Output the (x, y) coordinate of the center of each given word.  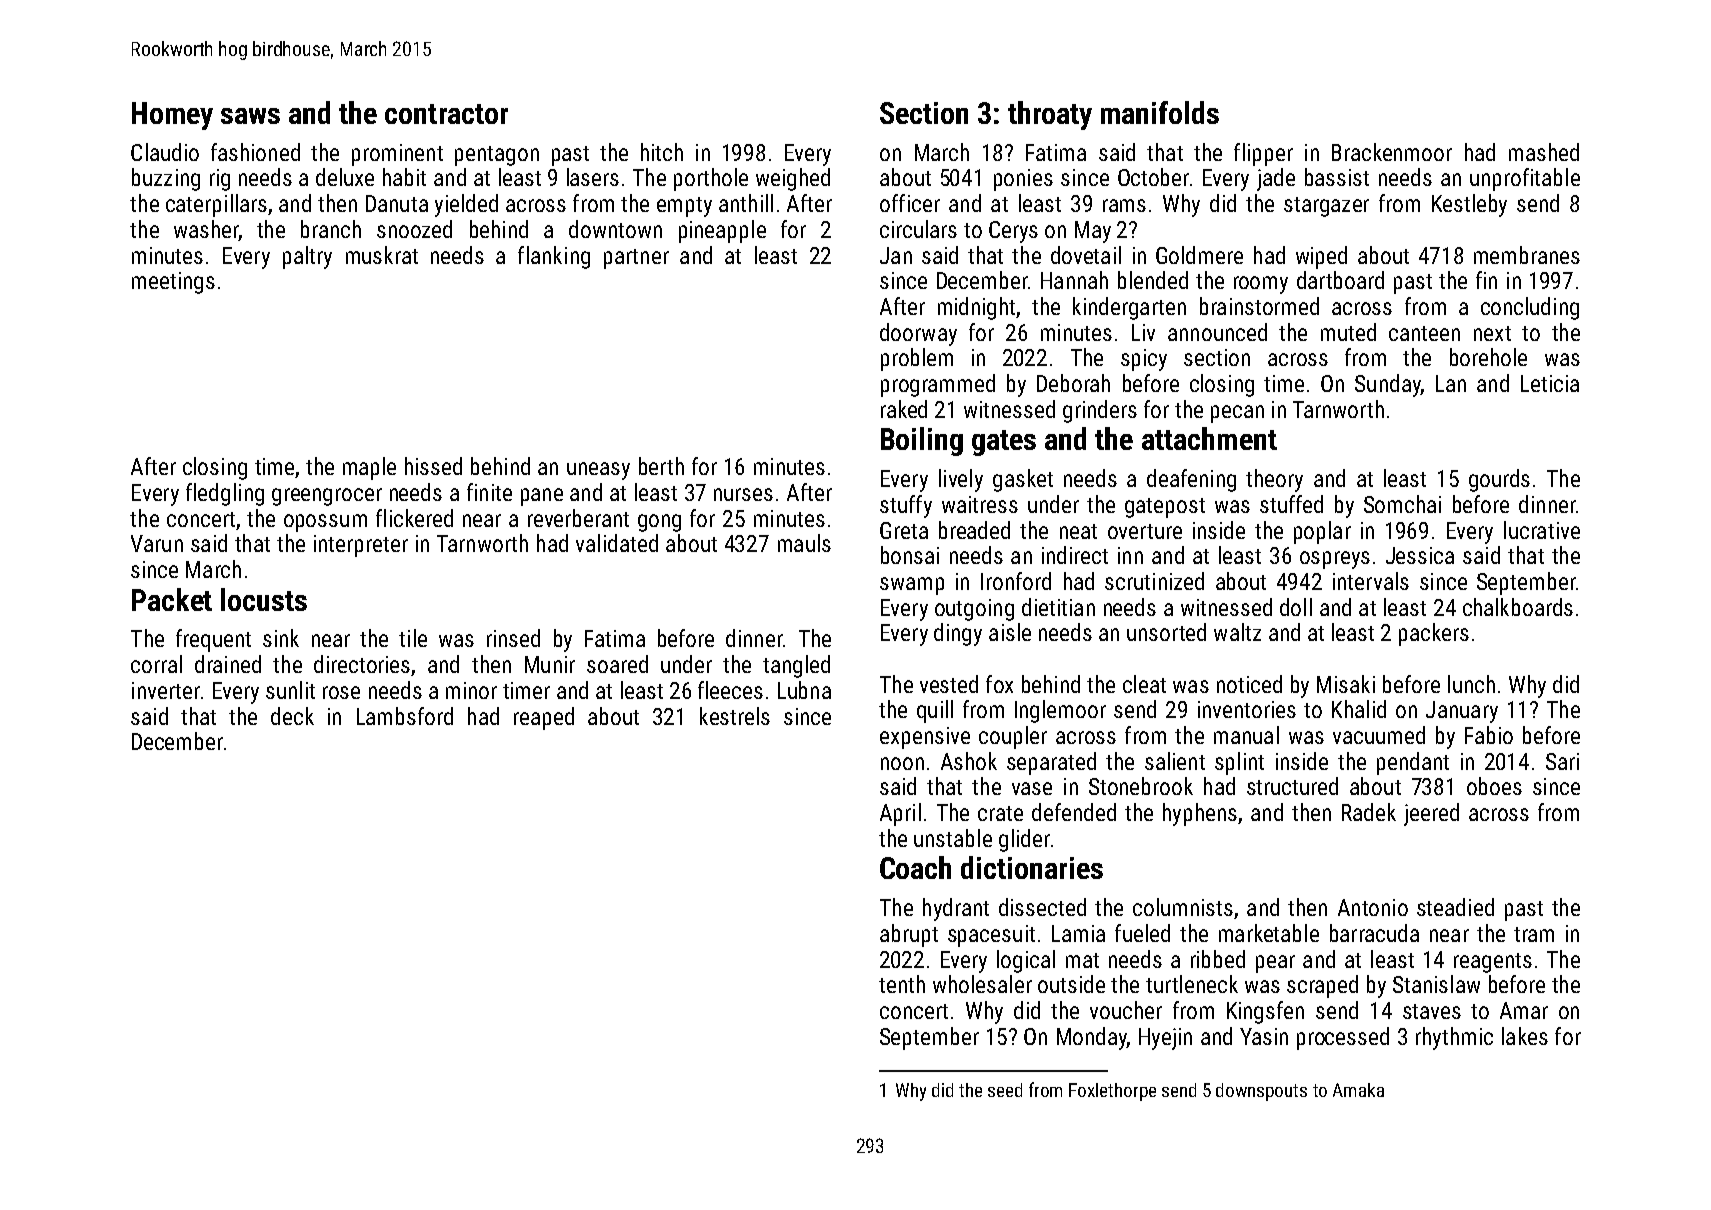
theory (1274, 480)
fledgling (225, 494)
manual (1246, 735)
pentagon (497, 156)
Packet (172, 599)
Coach (915, 867)
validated (617, 543)
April (900, 814)
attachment (1209, 438)
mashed (1544, 152)
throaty (1050, 115)
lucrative (1542, 530)
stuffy (906, 506)
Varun (157, 543)
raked (904, 409)
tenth (902, 984)
